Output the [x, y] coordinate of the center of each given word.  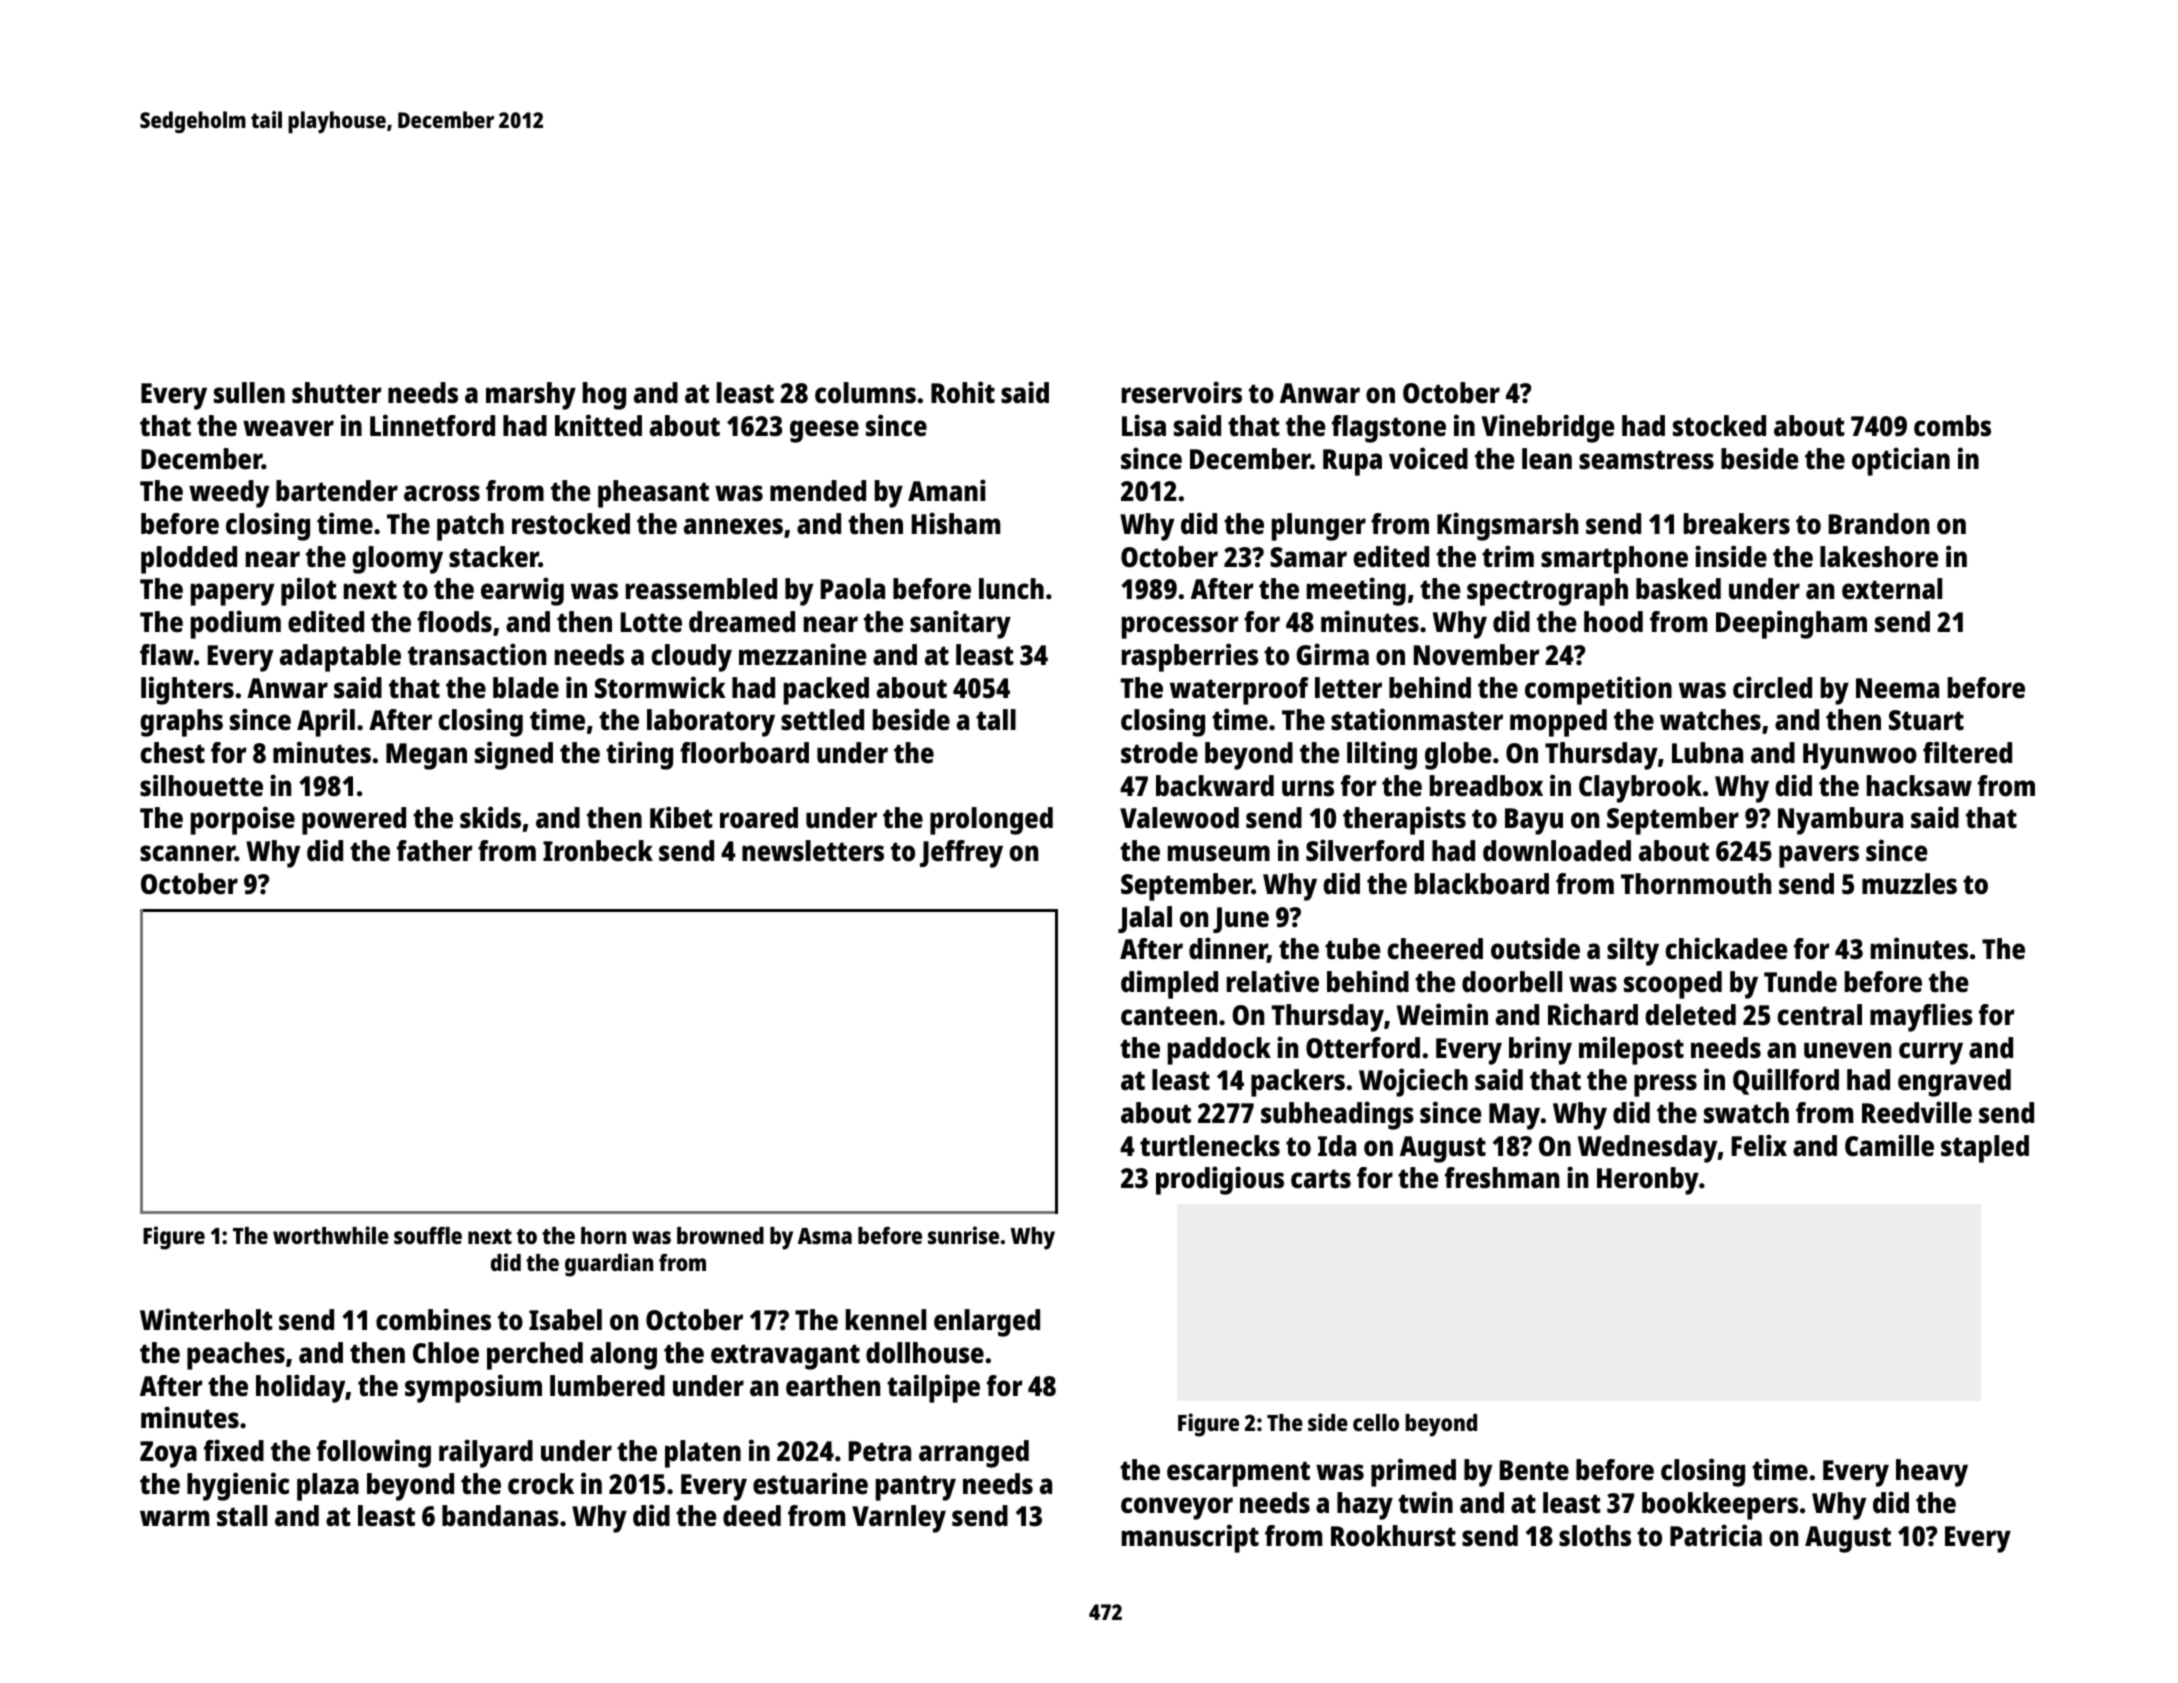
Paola [853, 589]
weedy [229, 494]
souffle [428, 1235]
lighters [187, 690]
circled [1772, 687]
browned [720, 1235]
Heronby [1648, 1181]
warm [174, 1518]
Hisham [956, 523]
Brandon [1879, 524]
